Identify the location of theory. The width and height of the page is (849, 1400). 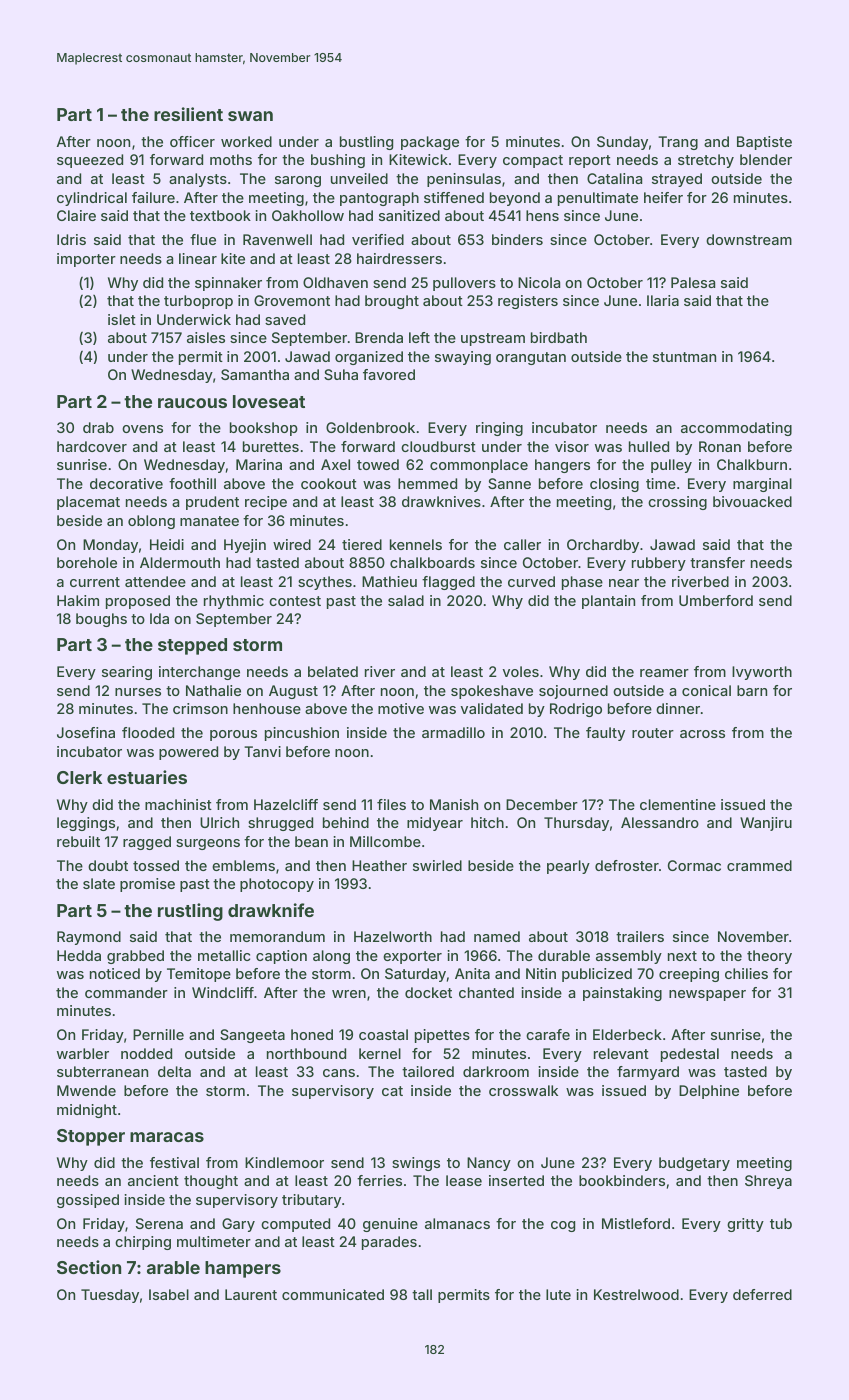
(769, 957).
